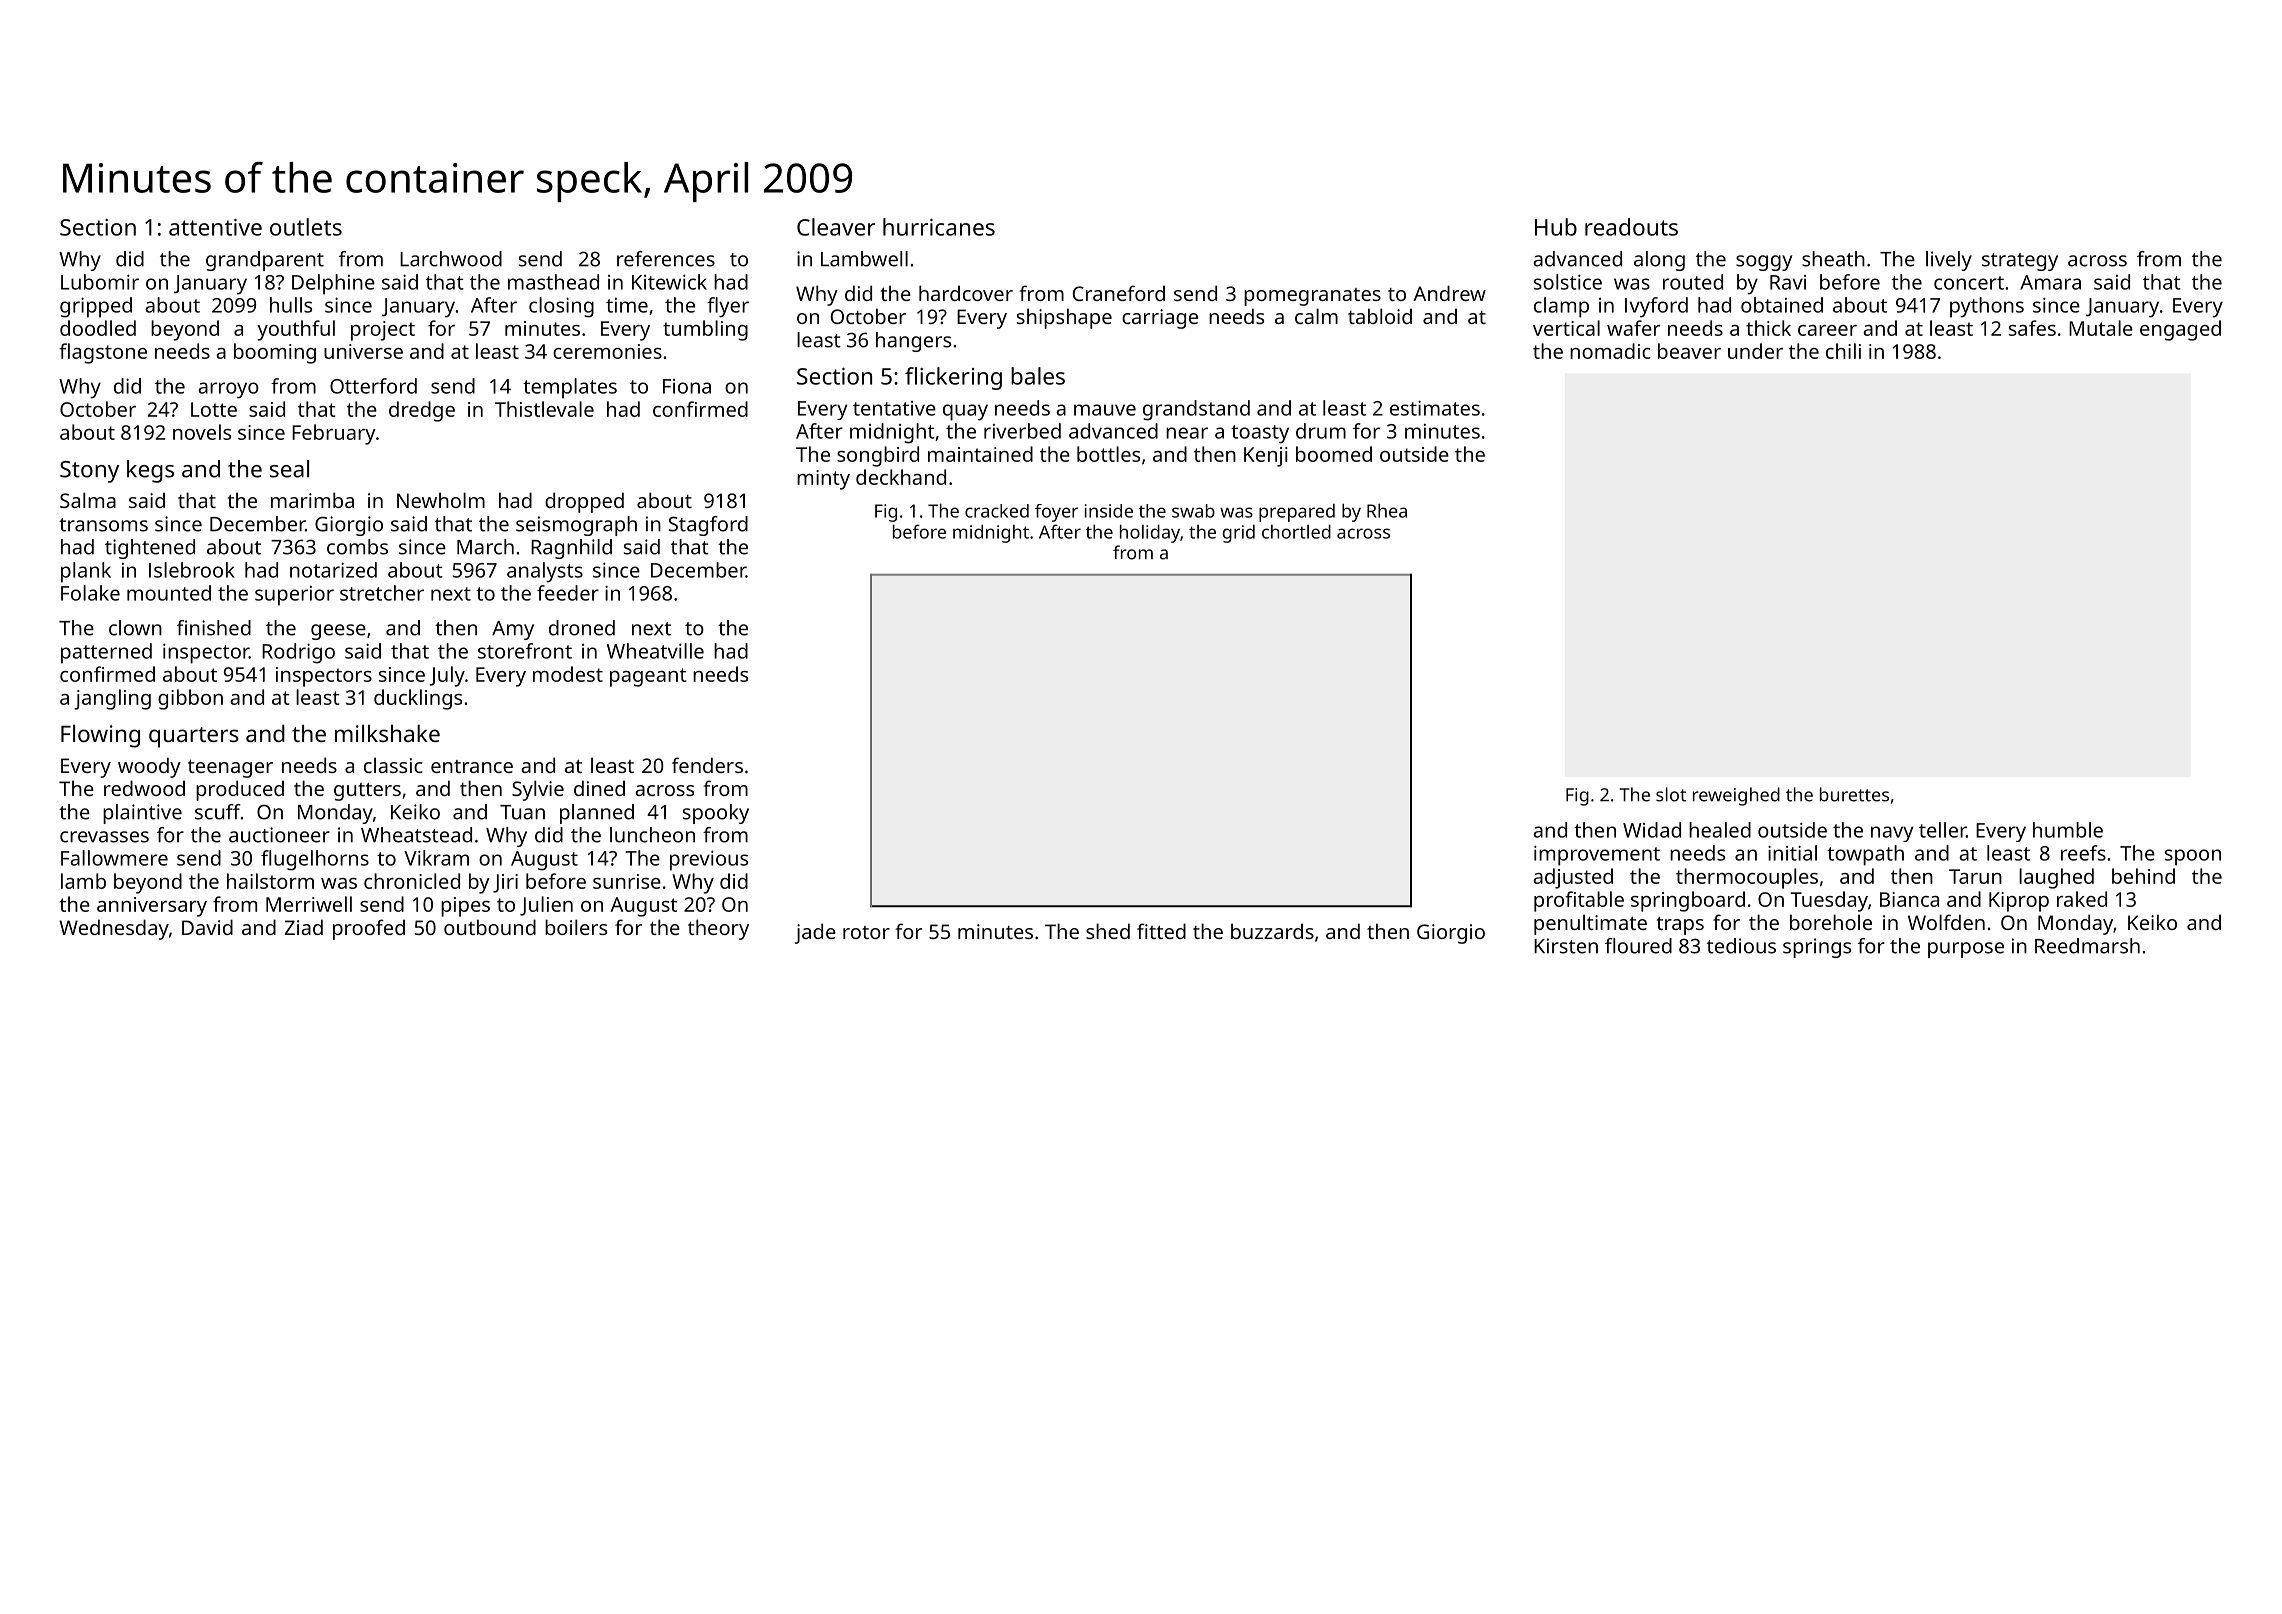  Describe the element at coordinates (306, 227) in the page. I see `outlets` at that location.
